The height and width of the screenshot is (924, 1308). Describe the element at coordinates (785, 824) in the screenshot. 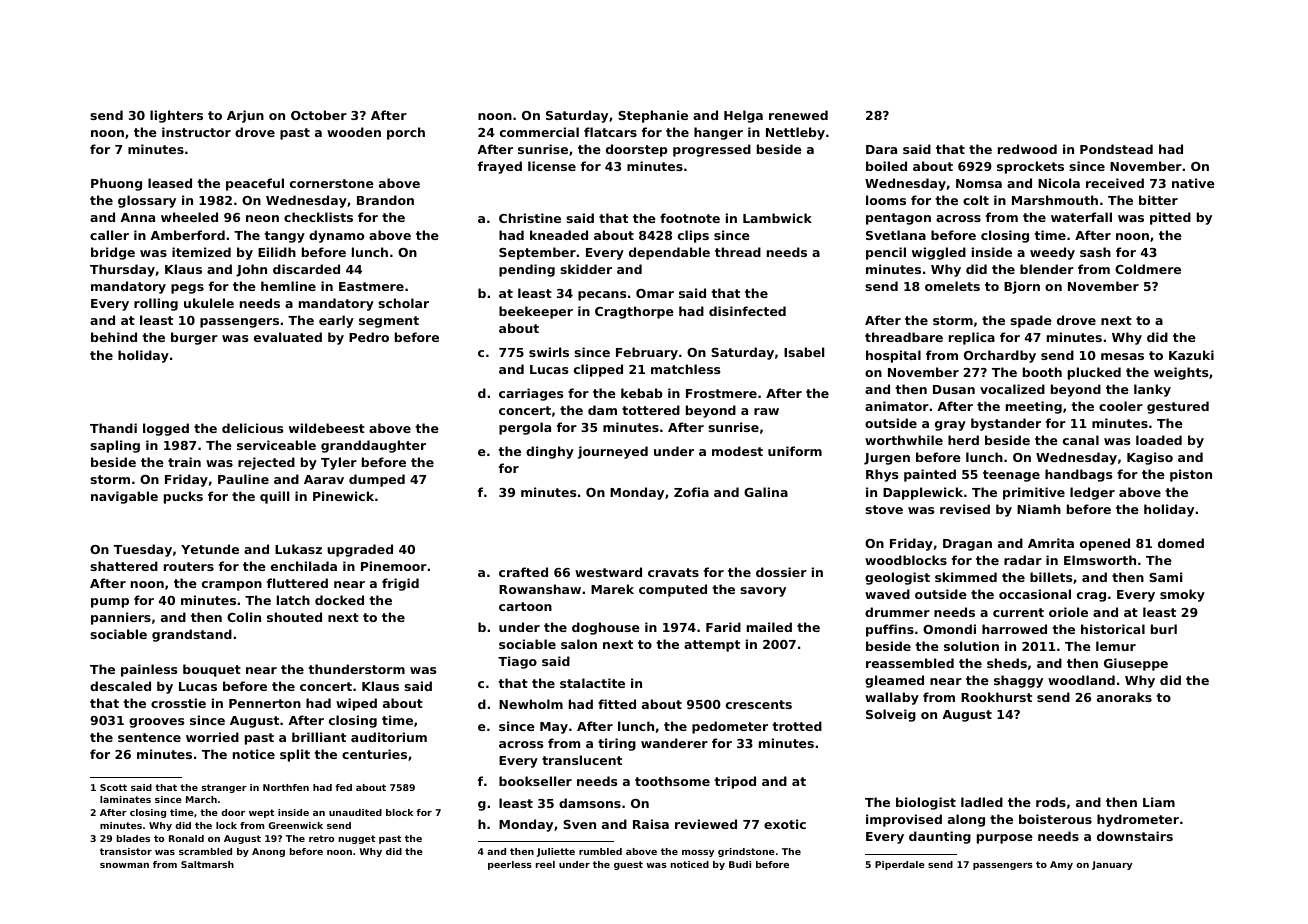

I see `exotic` at that location.
